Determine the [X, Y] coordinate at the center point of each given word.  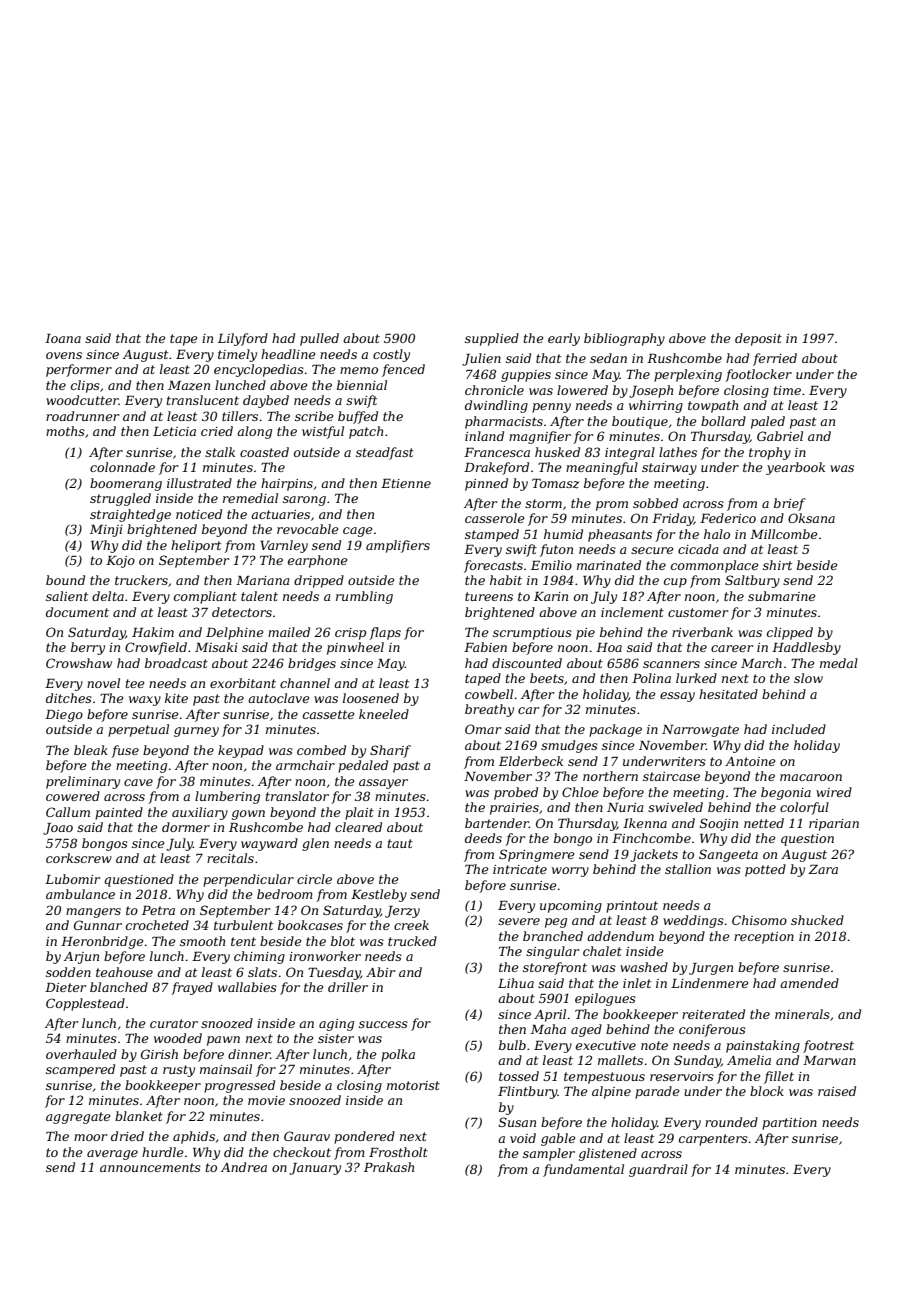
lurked [696, 678]
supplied [492, 339]
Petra [158, 910]
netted [764, 823]
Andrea [244, 1167]
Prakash [389, 1167]
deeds [483, 838]
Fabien [485, 647]
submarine [781, 596]
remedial [250, 498]
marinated [609, 565]
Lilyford [243, 339]
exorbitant [243, 683]
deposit [758, 339]
